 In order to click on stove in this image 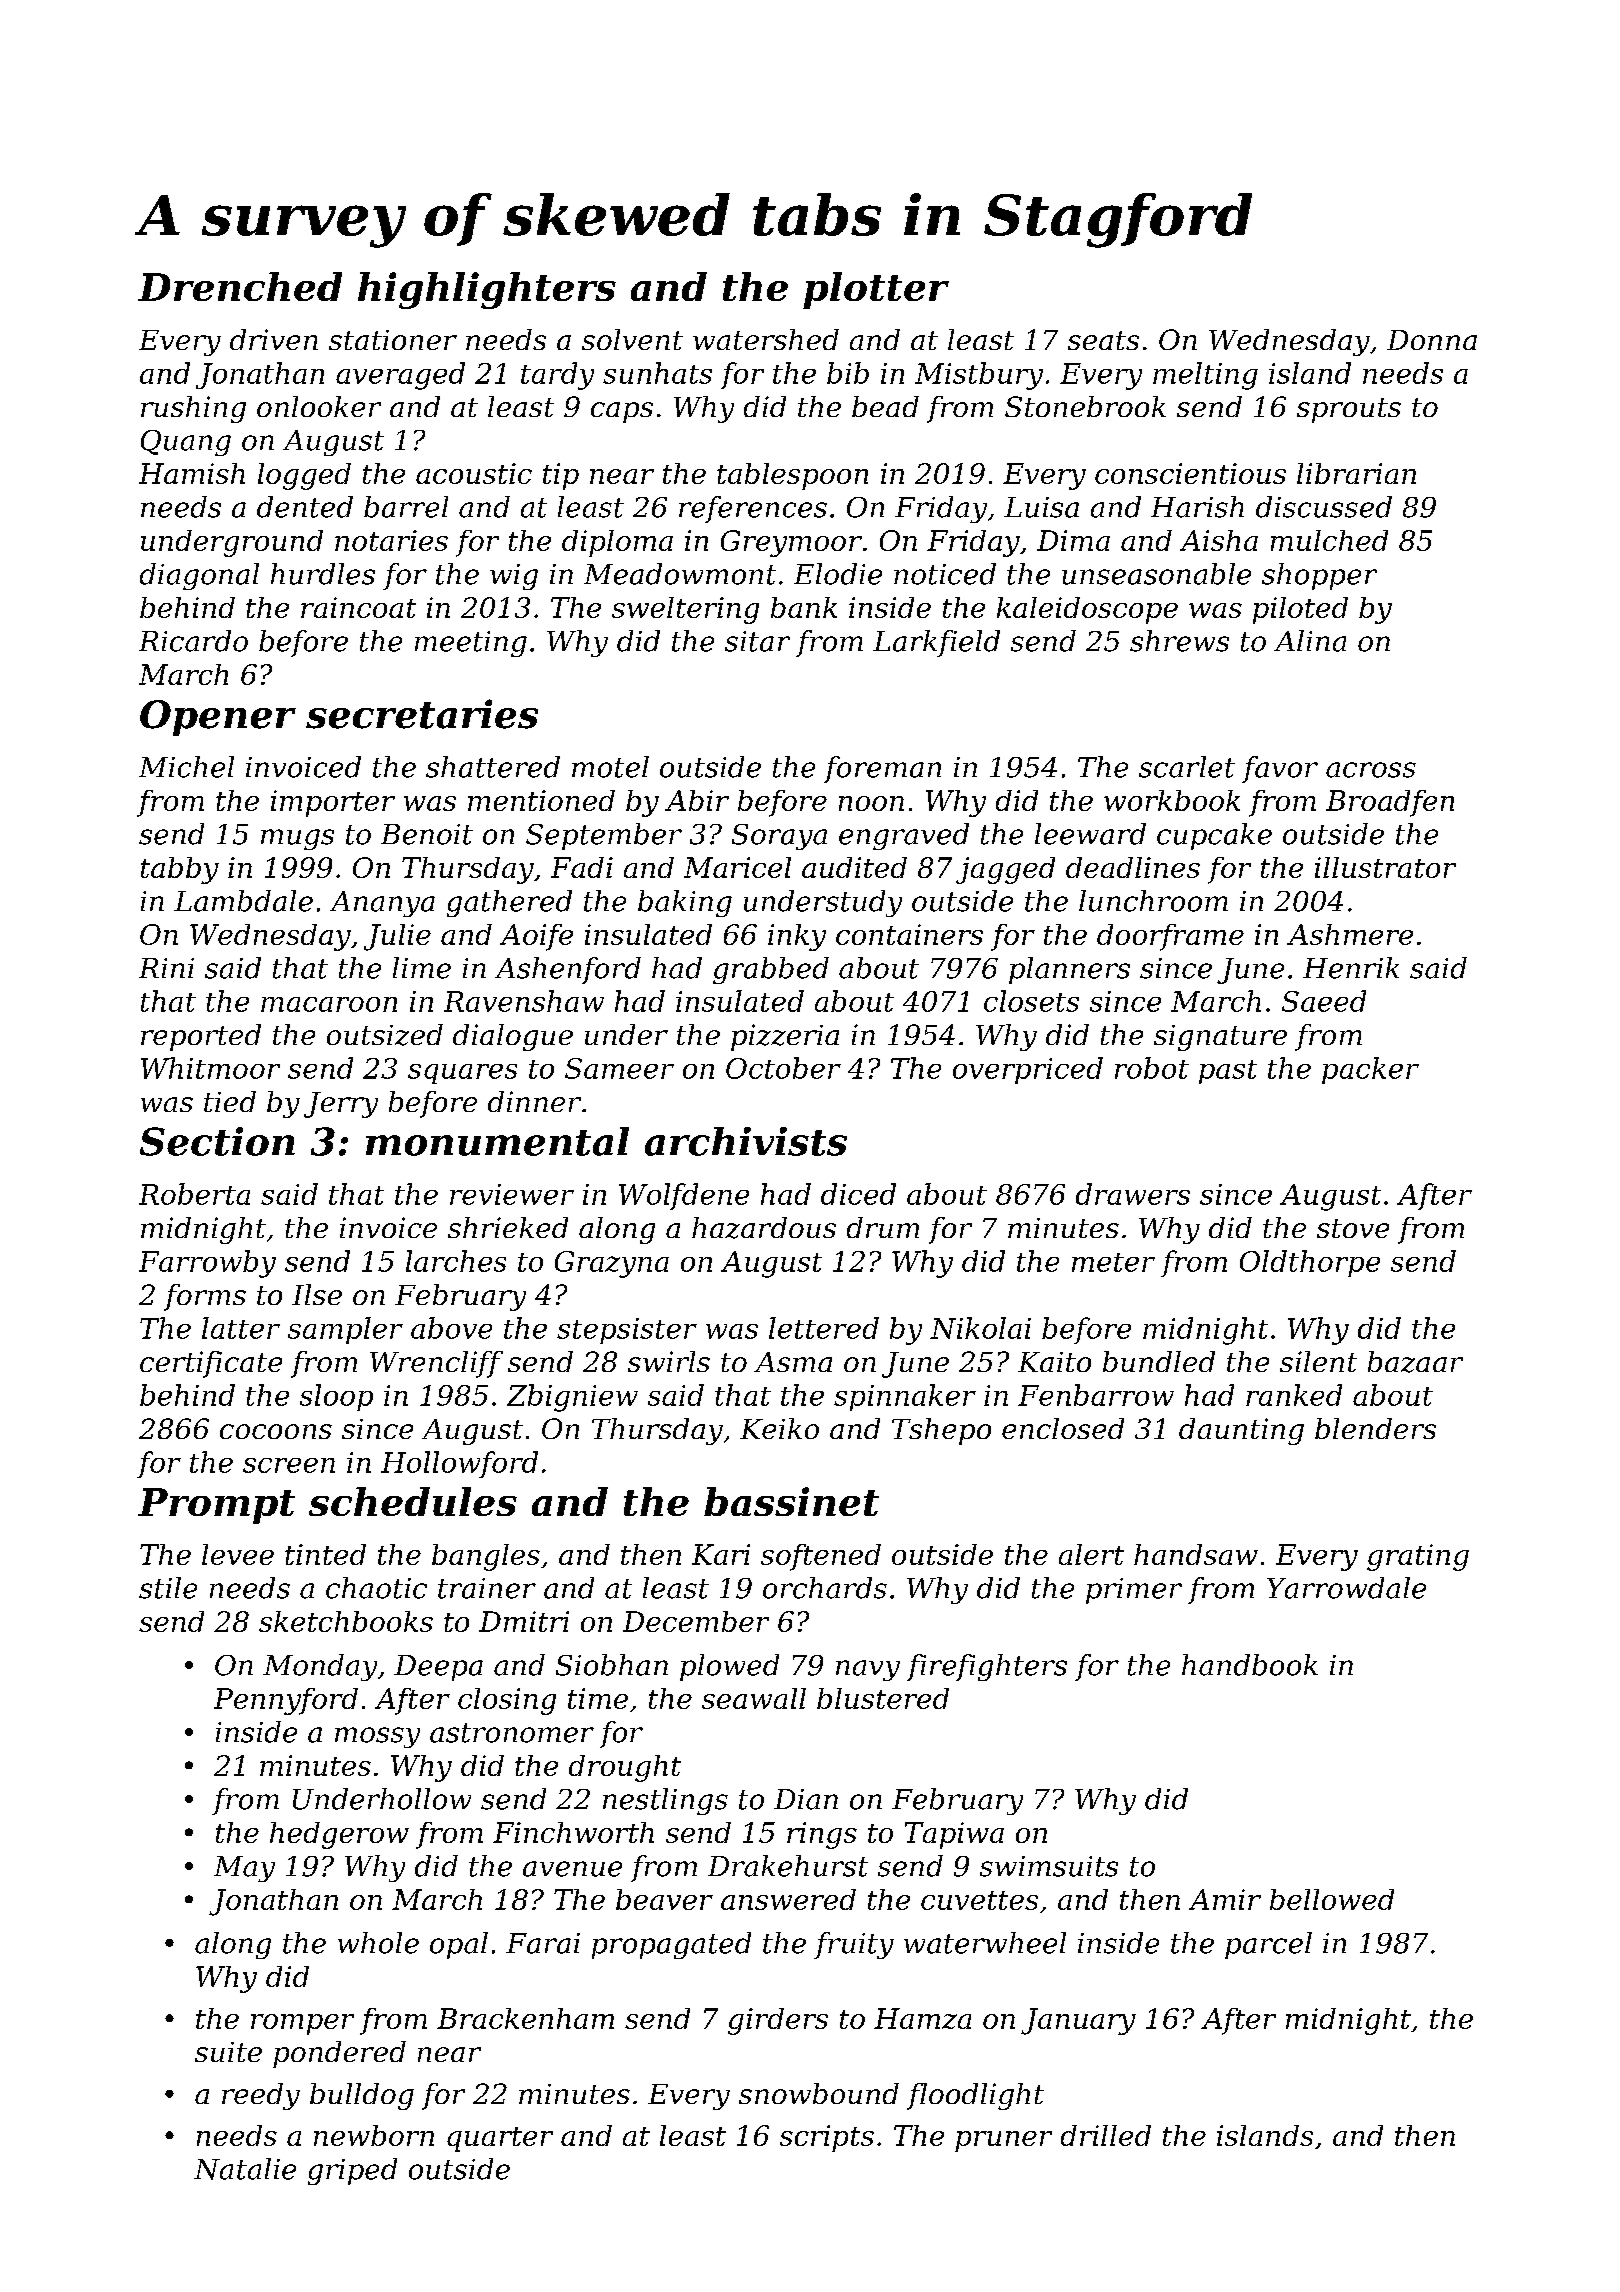, I will do `click(1353, 1228)`.
